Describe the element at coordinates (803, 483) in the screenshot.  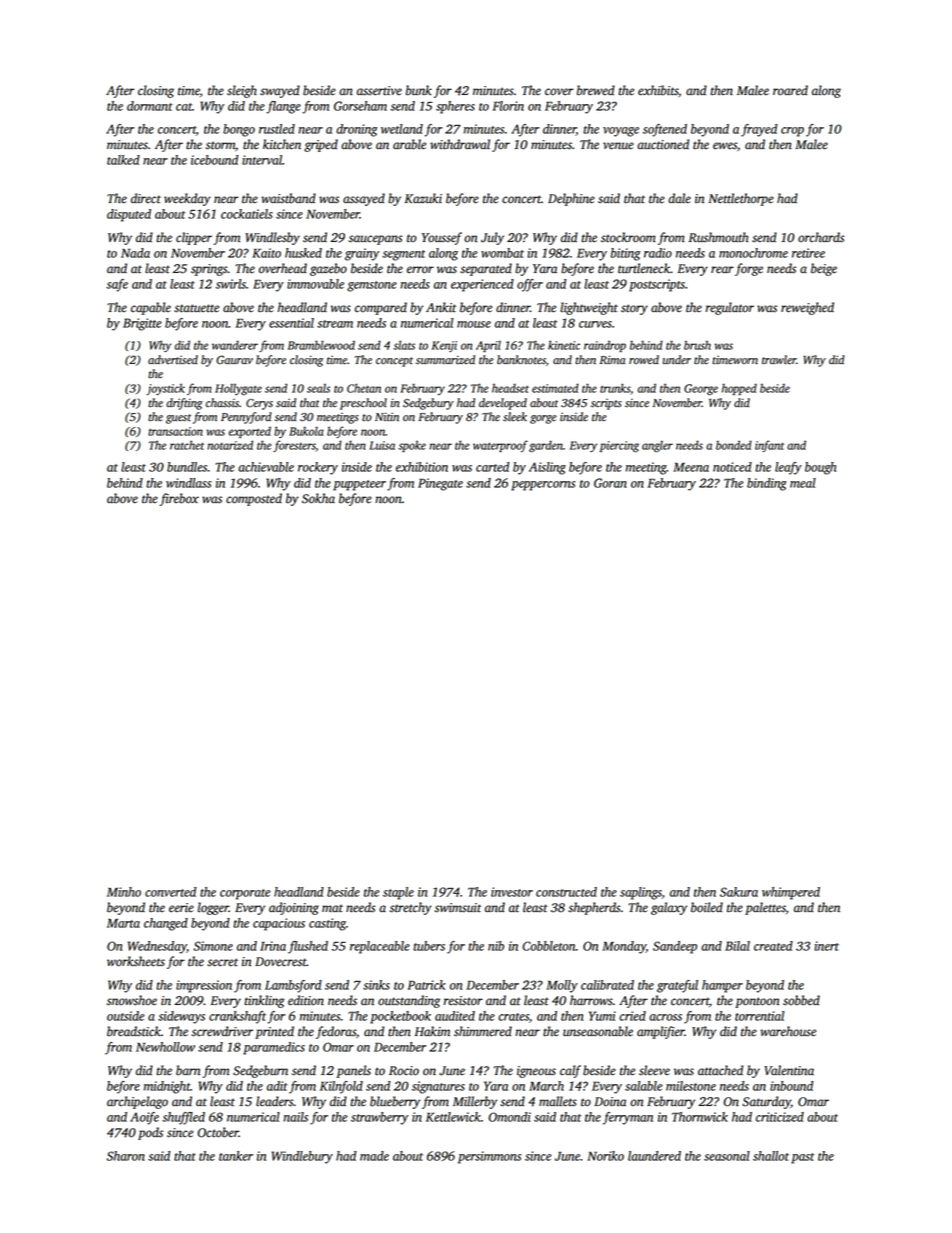
I see `meal` at that location.
